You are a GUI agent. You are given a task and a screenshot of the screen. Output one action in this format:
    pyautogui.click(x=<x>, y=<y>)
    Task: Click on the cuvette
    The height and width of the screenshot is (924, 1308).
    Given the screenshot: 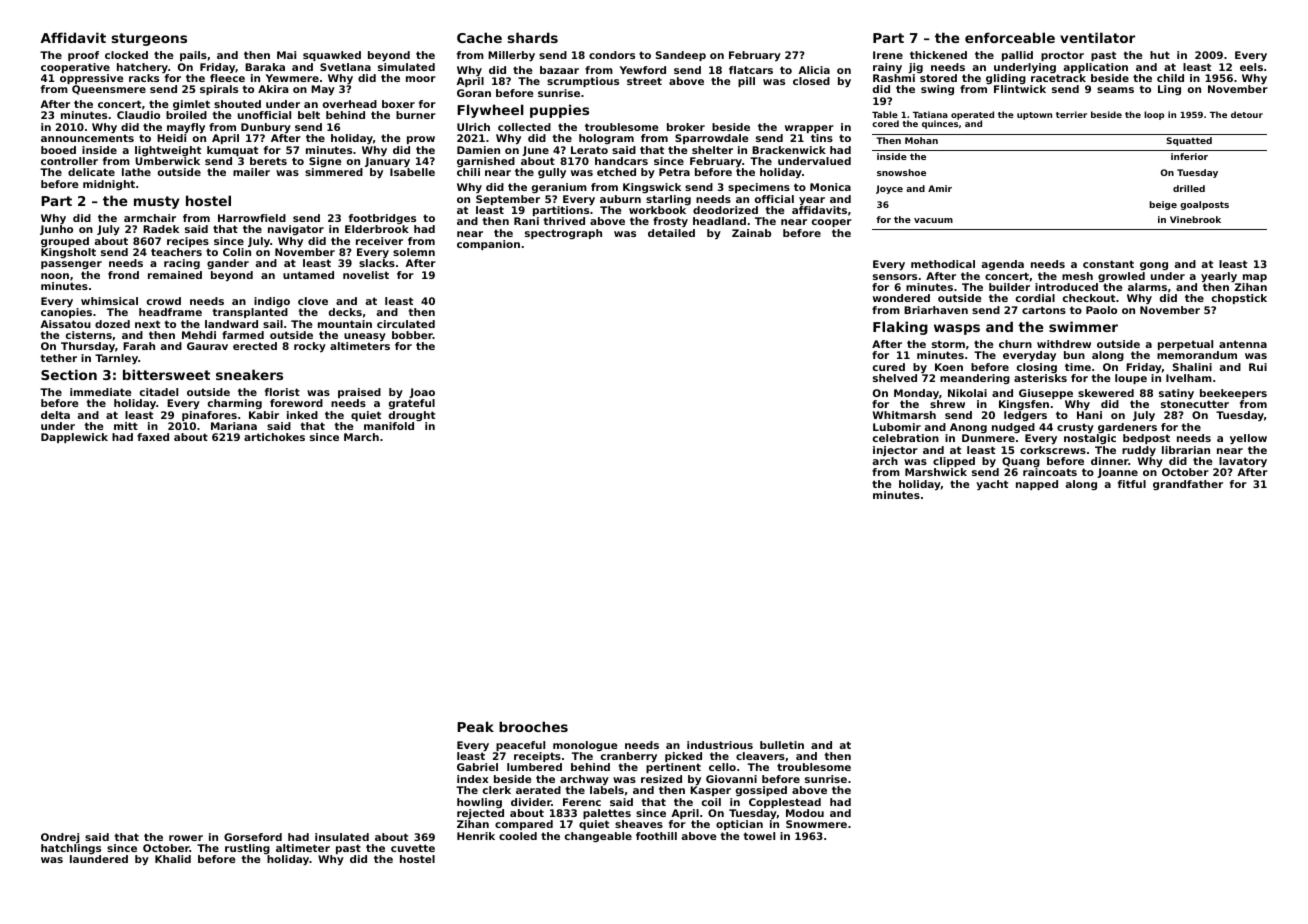 What is the action you would take?
    pyautogui.click(x=413, y=848)
